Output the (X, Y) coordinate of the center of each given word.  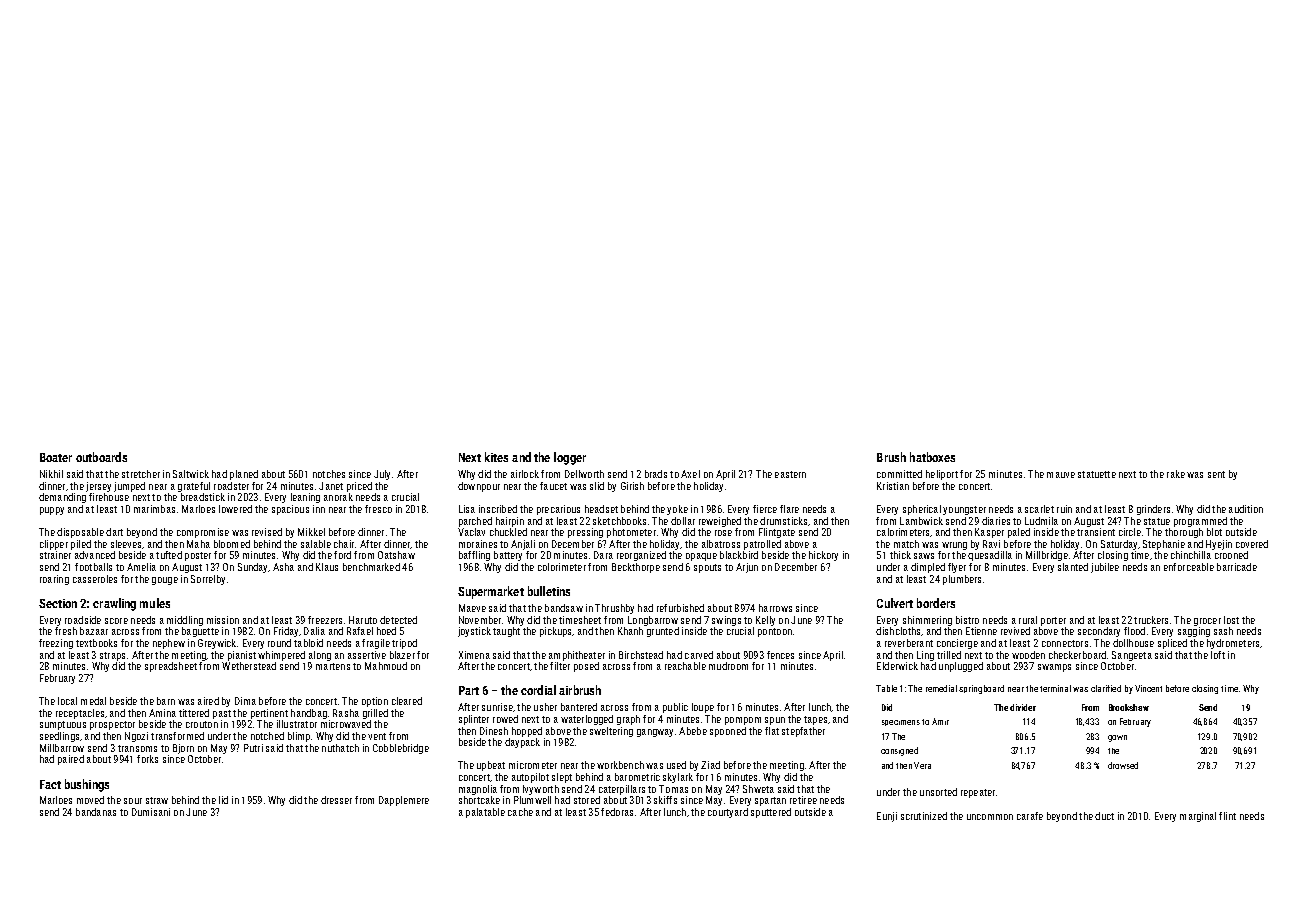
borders (936, 603)
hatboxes (932, 457)
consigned (899, 751)
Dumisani (151, 812)
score (116, 621)
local (67, 701)
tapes (815, 720)
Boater (56, 457)
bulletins (549, 591)
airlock (525, 474)
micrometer (533, 765)
